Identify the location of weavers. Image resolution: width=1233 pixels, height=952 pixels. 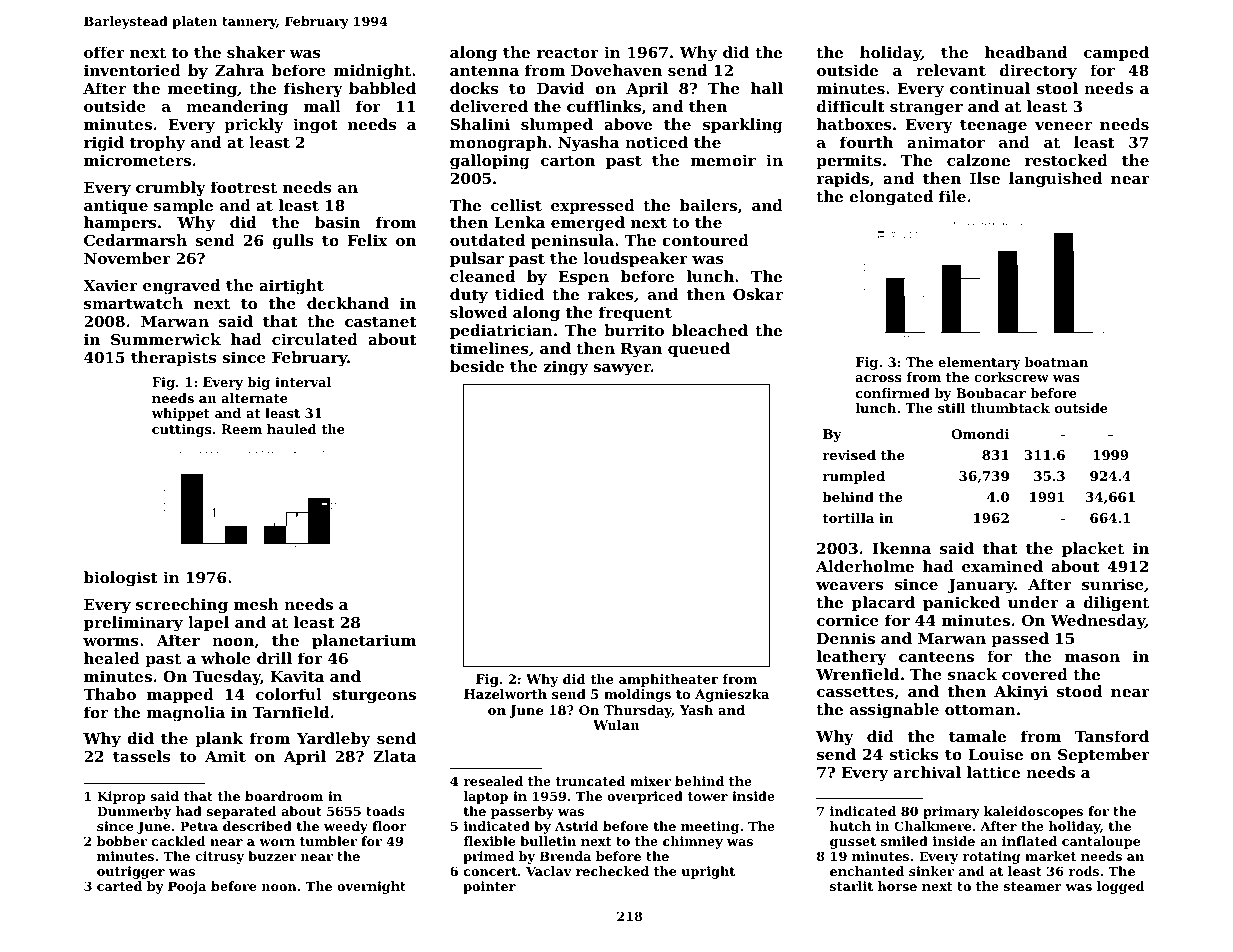
(849, 586).
